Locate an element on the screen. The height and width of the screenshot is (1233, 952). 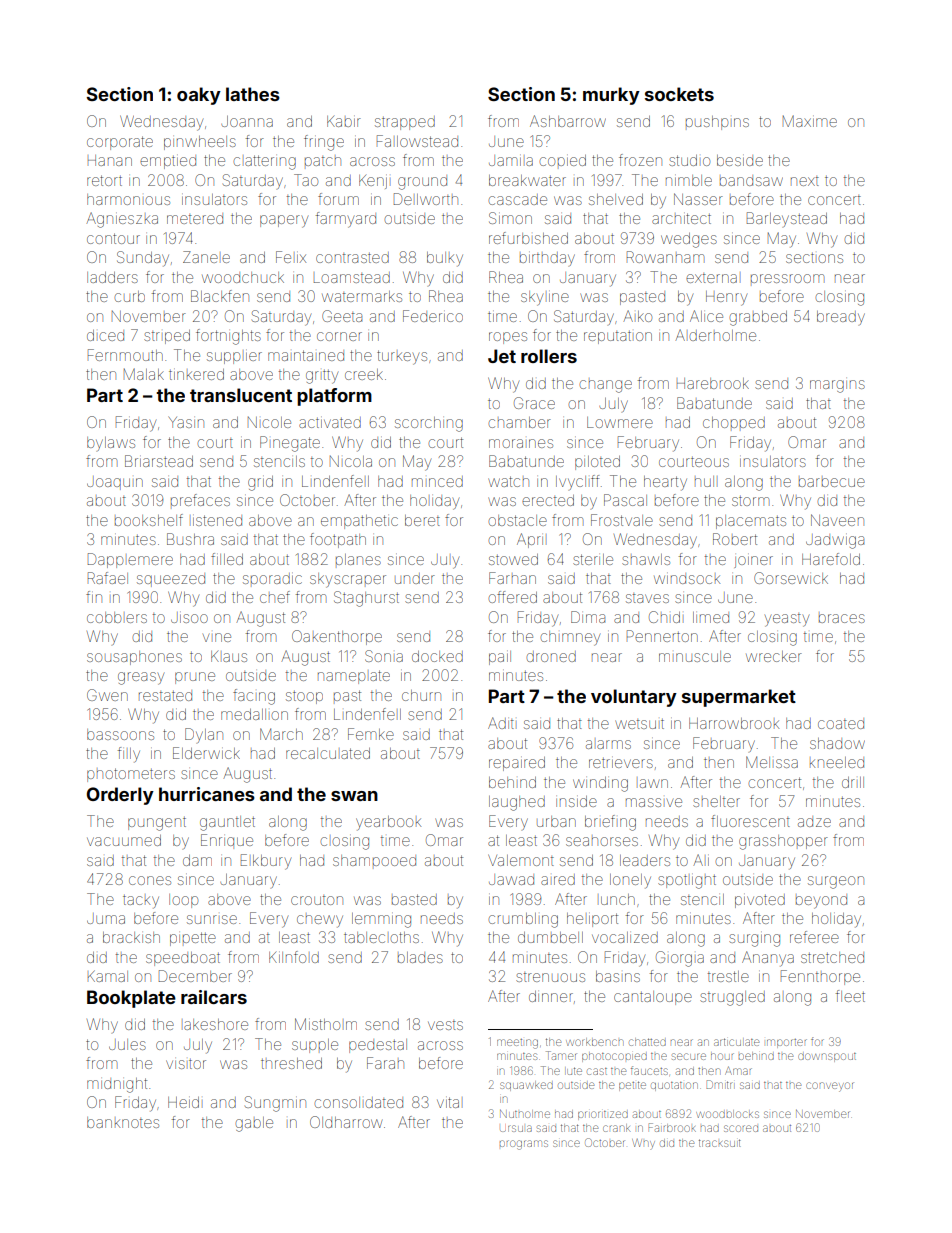
referee is located at coordinates (814, 937).
